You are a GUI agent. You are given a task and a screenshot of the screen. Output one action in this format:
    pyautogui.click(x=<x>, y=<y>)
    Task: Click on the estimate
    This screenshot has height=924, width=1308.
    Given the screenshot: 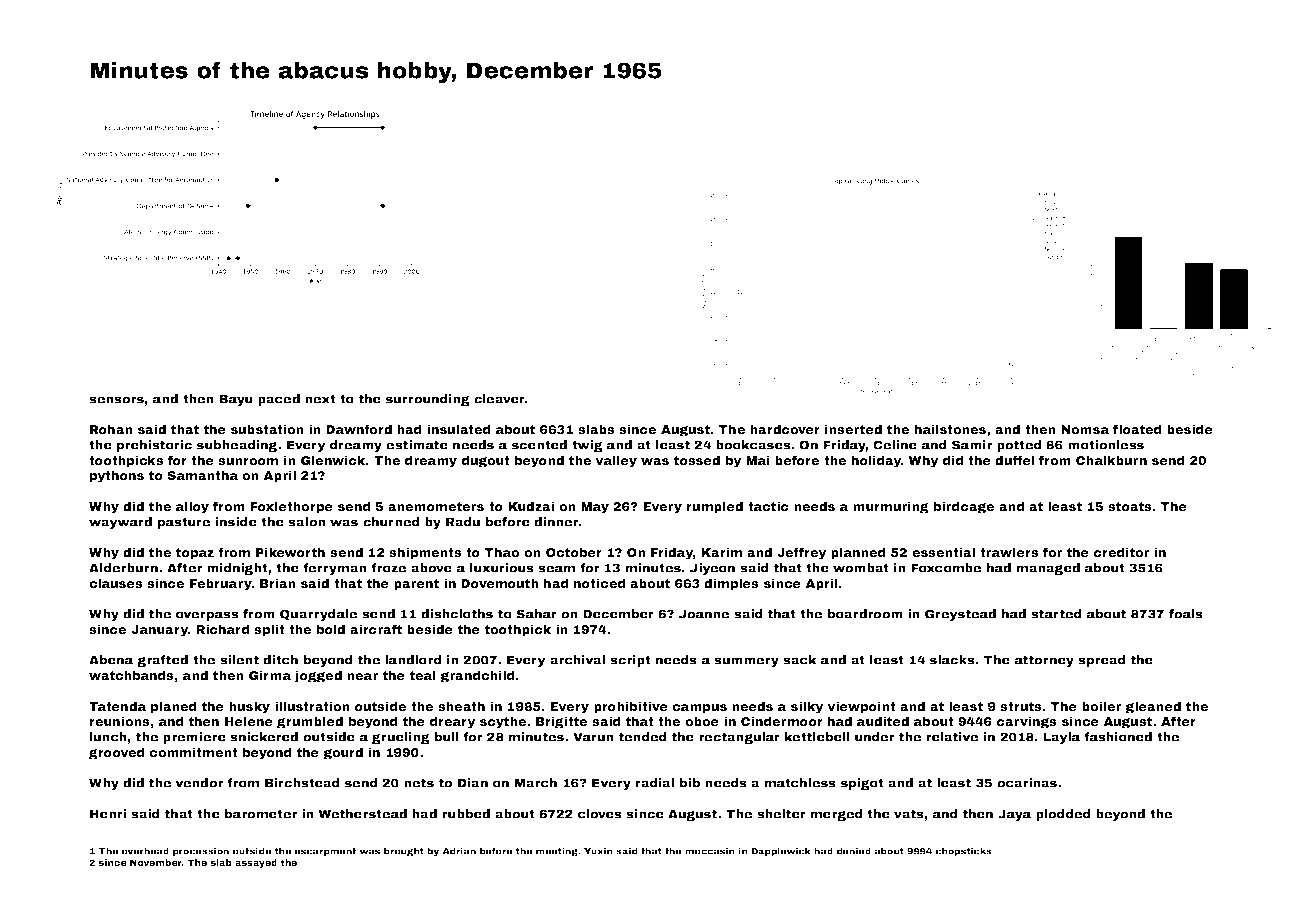 What is the action you would take?
    pyautogui.click(x=417, y=445)
